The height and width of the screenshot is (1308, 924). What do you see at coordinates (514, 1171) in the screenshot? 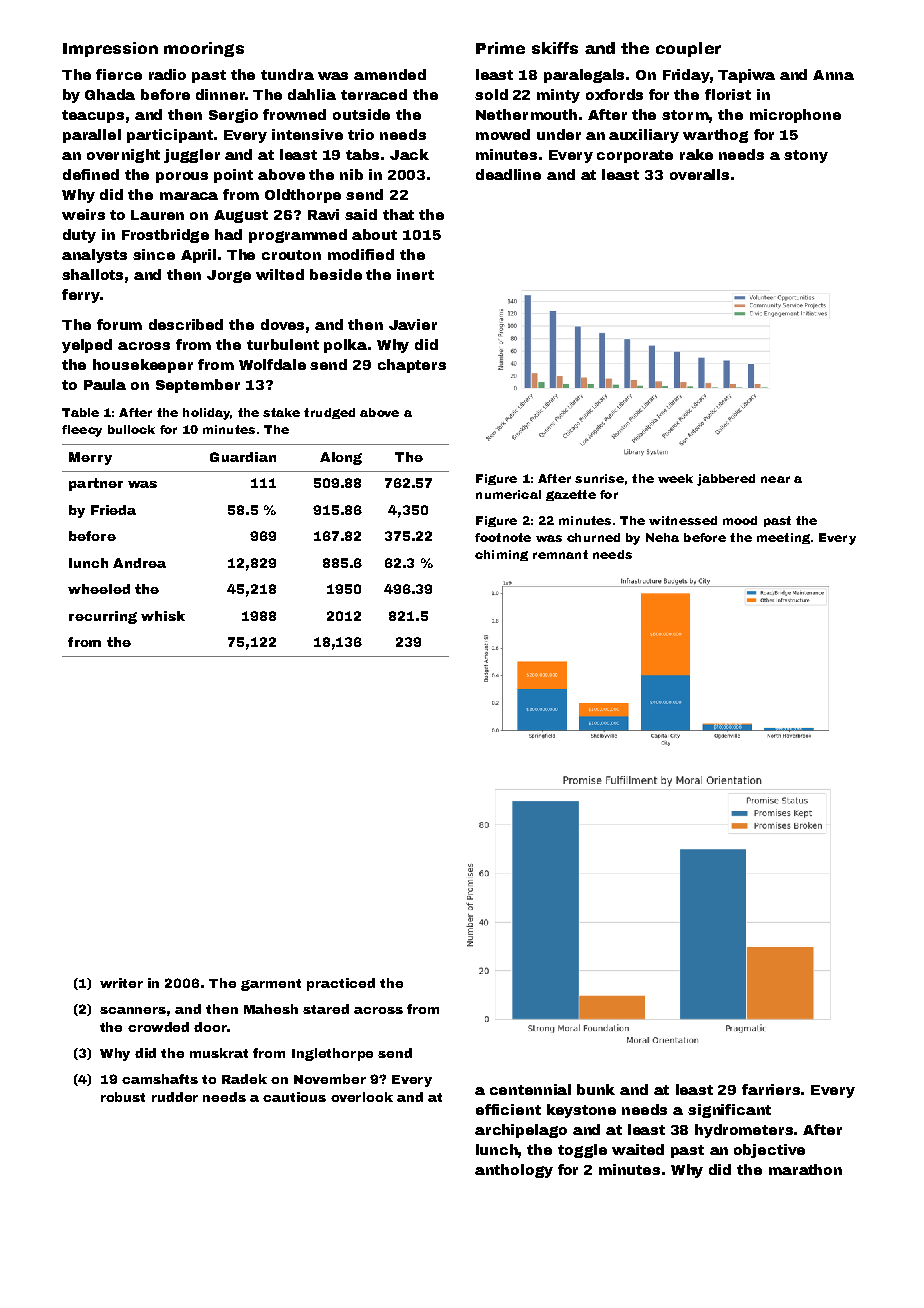
I see `anthology` at bounding box center [514, 1171].
